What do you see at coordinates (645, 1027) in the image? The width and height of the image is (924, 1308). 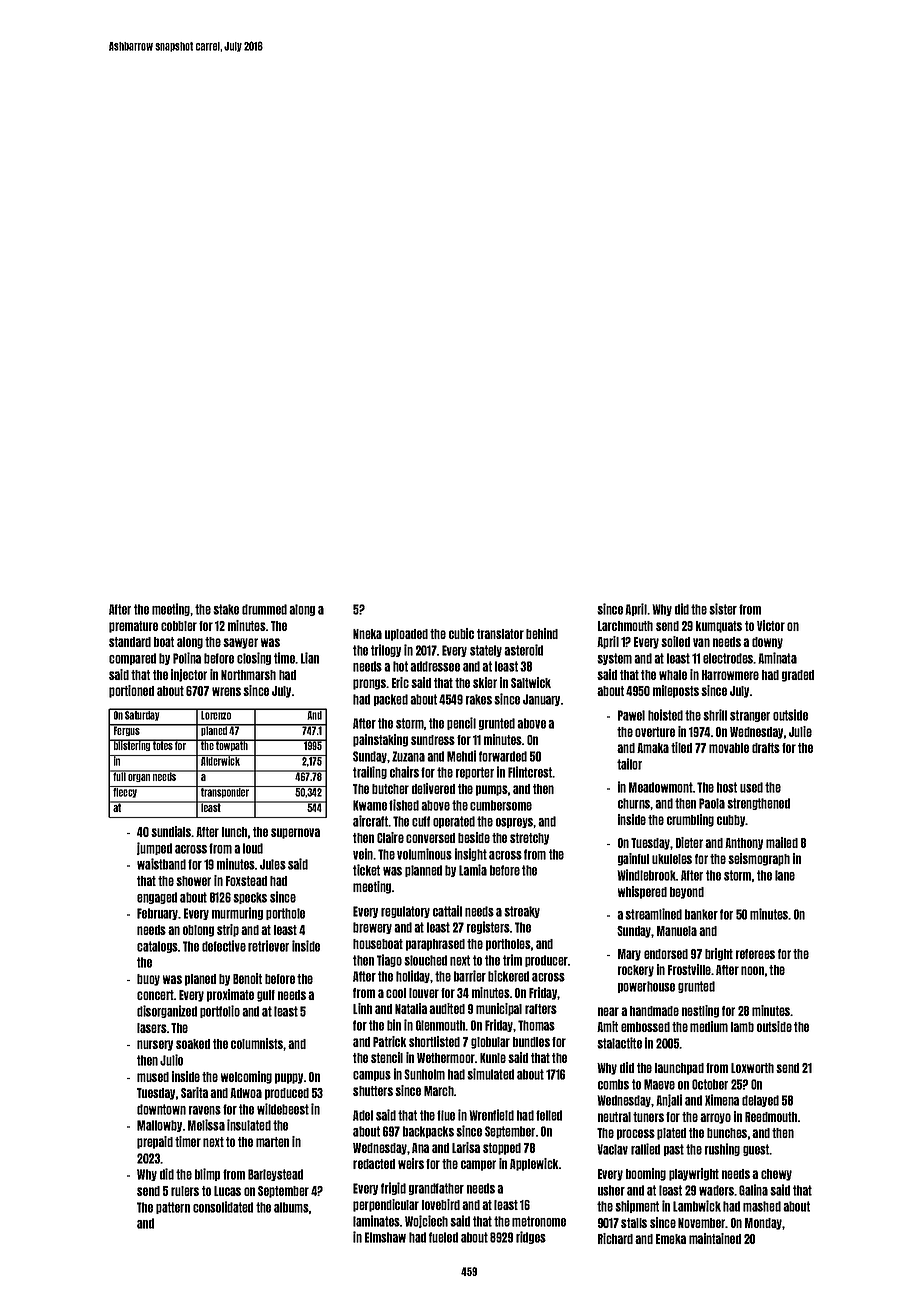 I see `embossed` at bounding box center [645, 1027].
